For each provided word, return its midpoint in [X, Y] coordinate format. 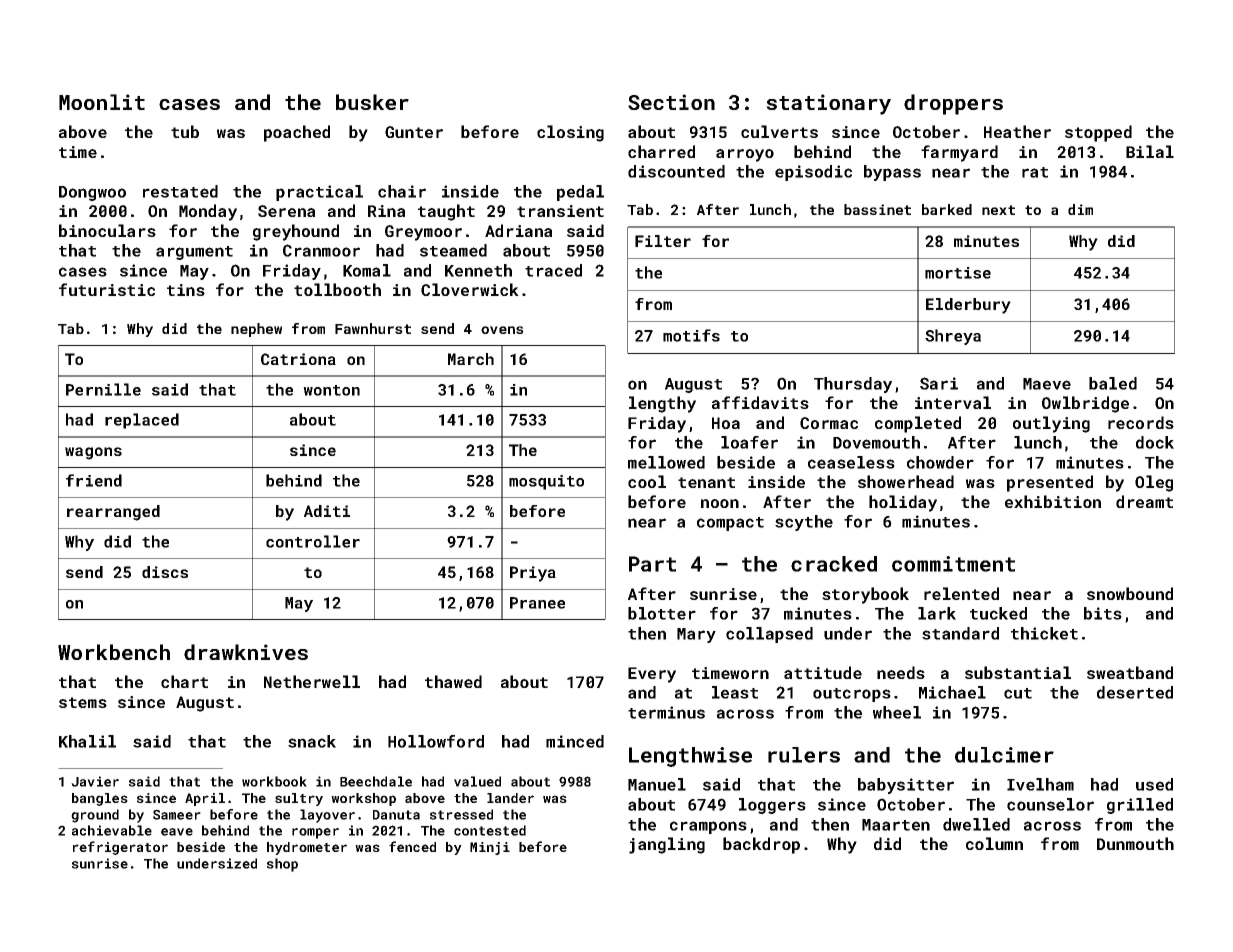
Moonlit [102, 102]
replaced [142, 421]
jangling [667, 845]
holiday [903, 503]
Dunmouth [1135, 843]
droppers [953, 104]
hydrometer [307, 848]
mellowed [666, 462]
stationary [828, 104]
